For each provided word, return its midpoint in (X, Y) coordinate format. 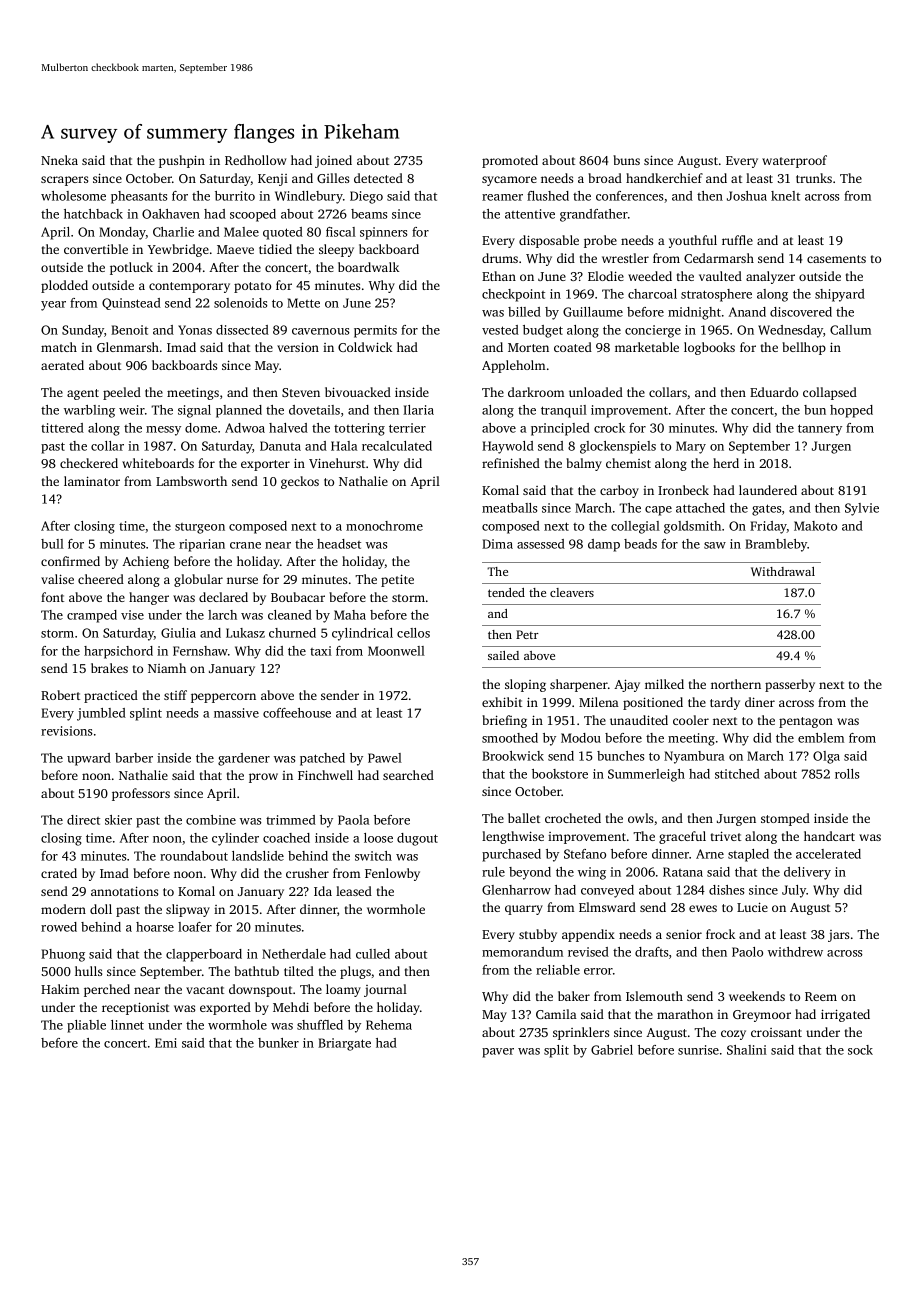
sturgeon (200, 528)
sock (860, 1050)
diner (760, 702)
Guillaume (593, 312)
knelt (785, 196)
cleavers (572, 592)
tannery (820, 430)
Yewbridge (178, 250)
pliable (86, 1026)
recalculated (397, 446)
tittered (62, 428)
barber (134, 758)
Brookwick (513, 756)
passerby (790, 685)
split (556, 1051)
